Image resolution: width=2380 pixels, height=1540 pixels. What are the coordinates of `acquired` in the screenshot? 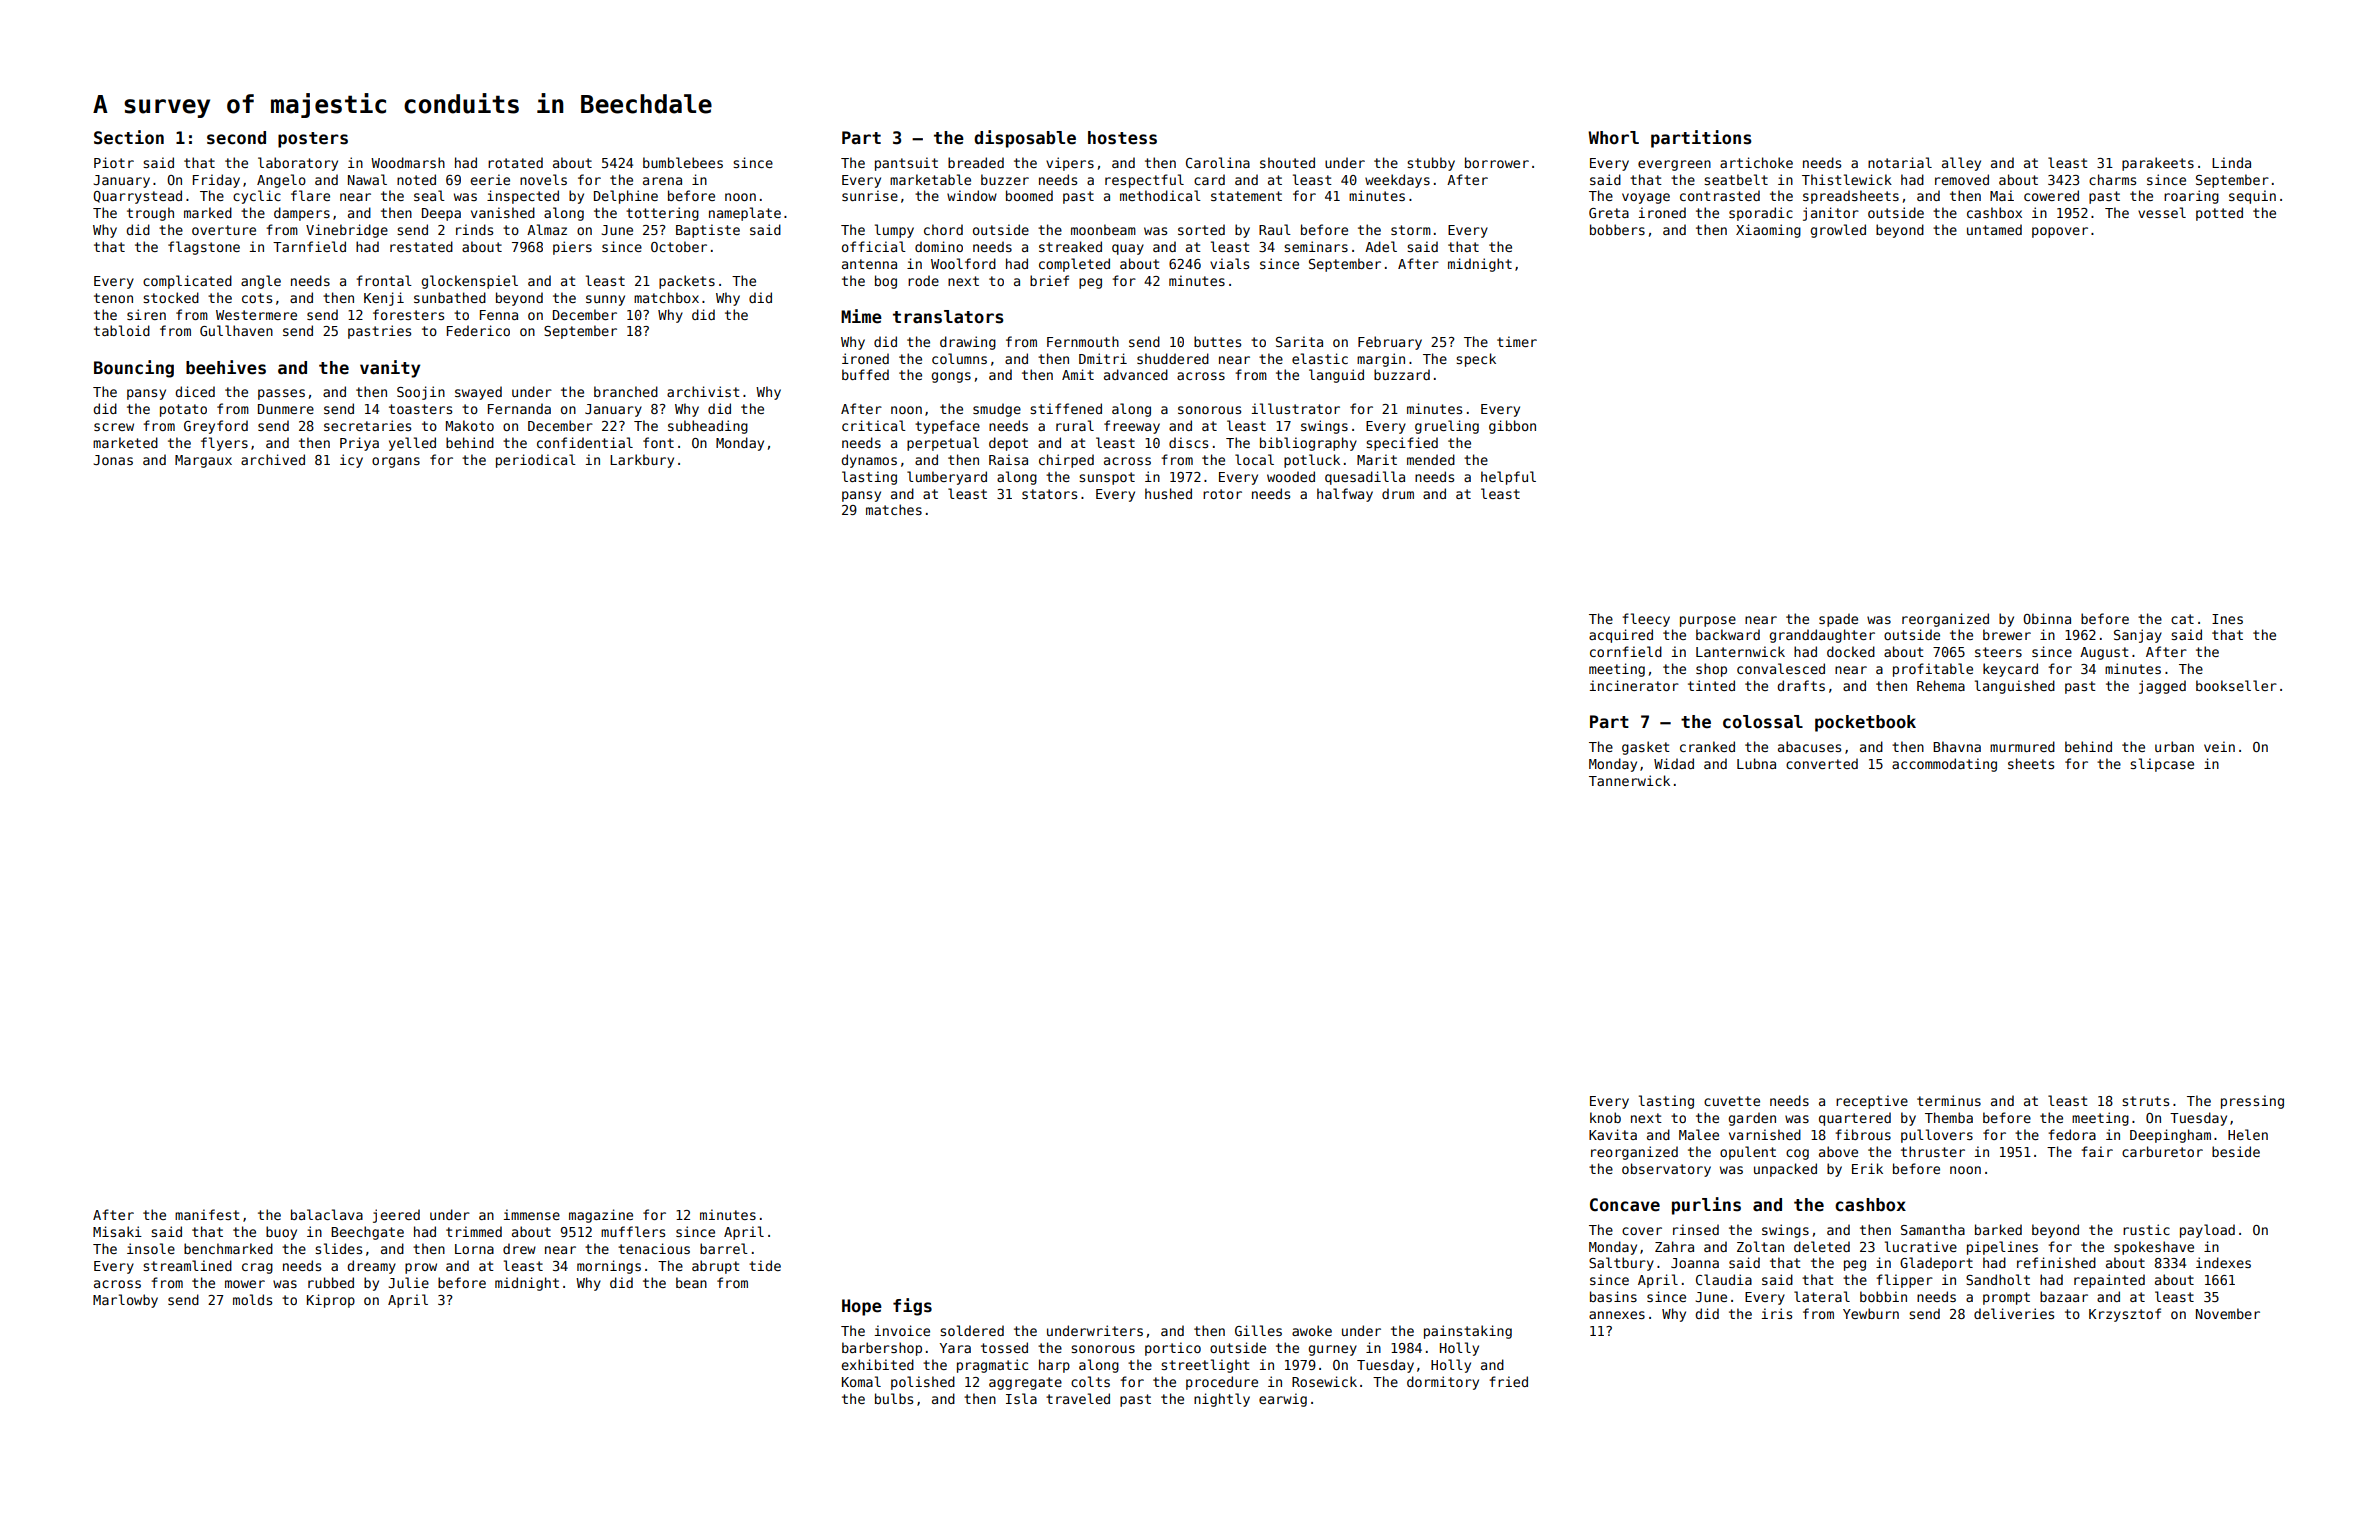 It's located at (1621, 636).
